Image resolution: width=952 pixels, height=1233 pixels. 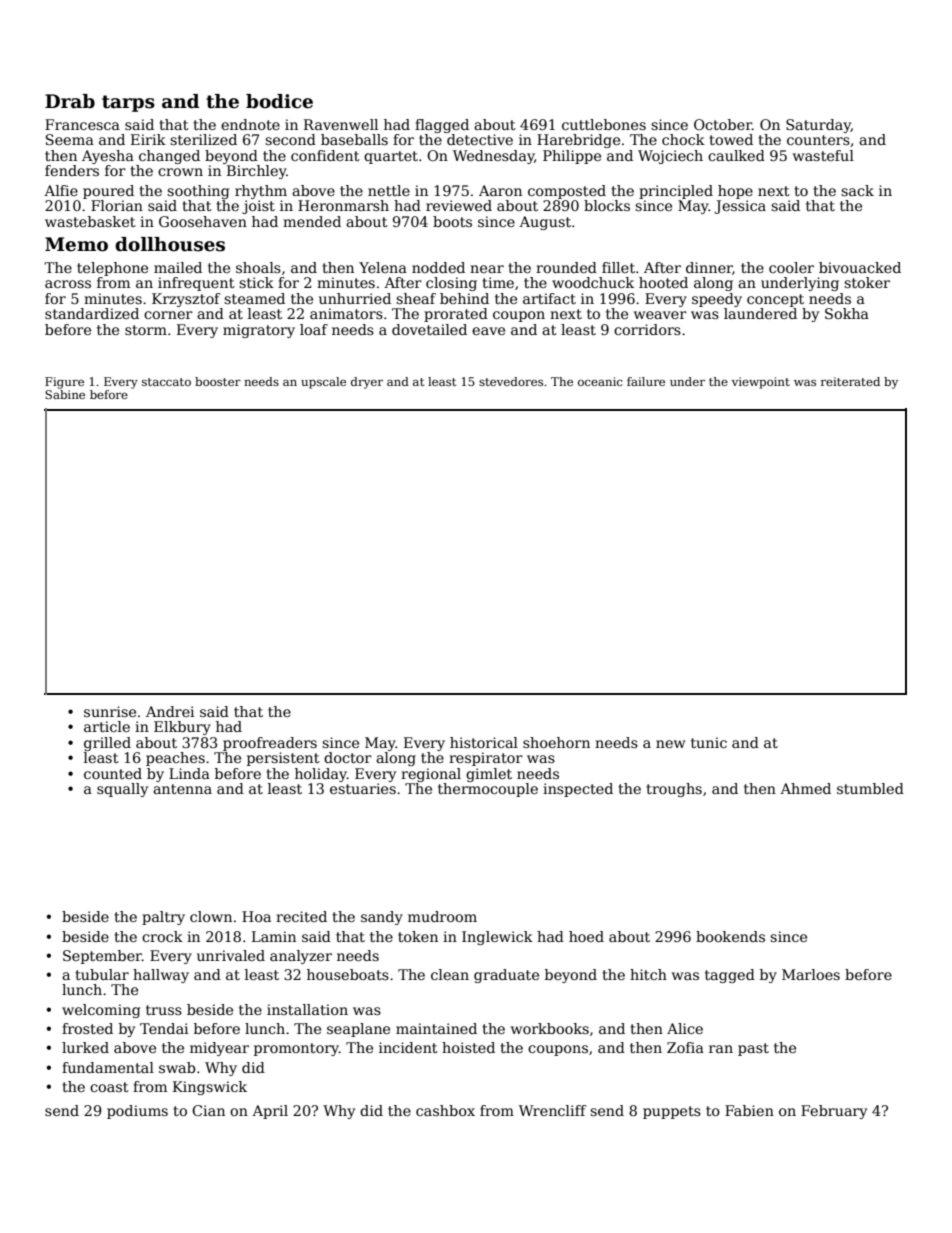 I want to click on clown, so click(x=211, y=916).
